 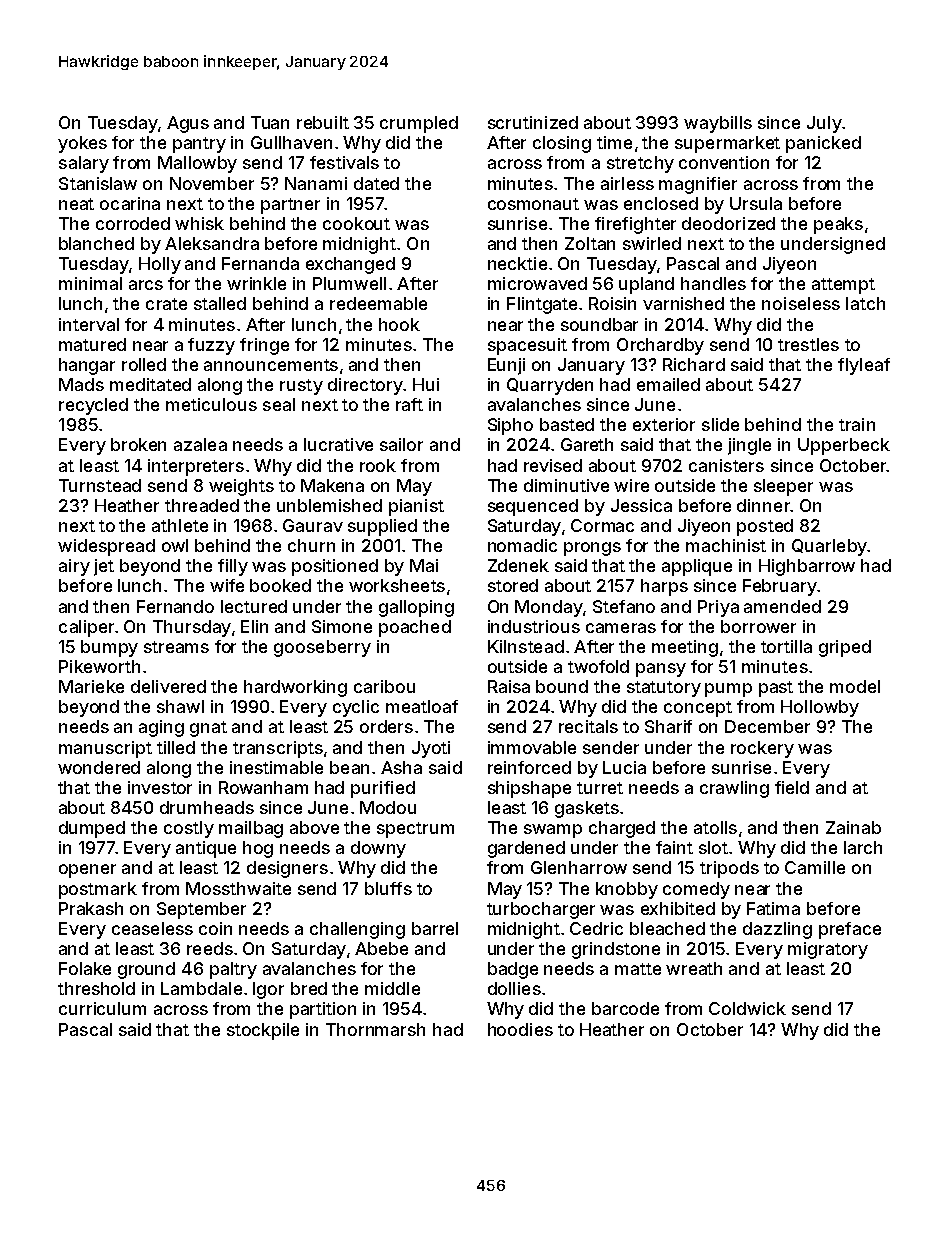 I want to click on Turnstead, so click(x=100, y=485).
